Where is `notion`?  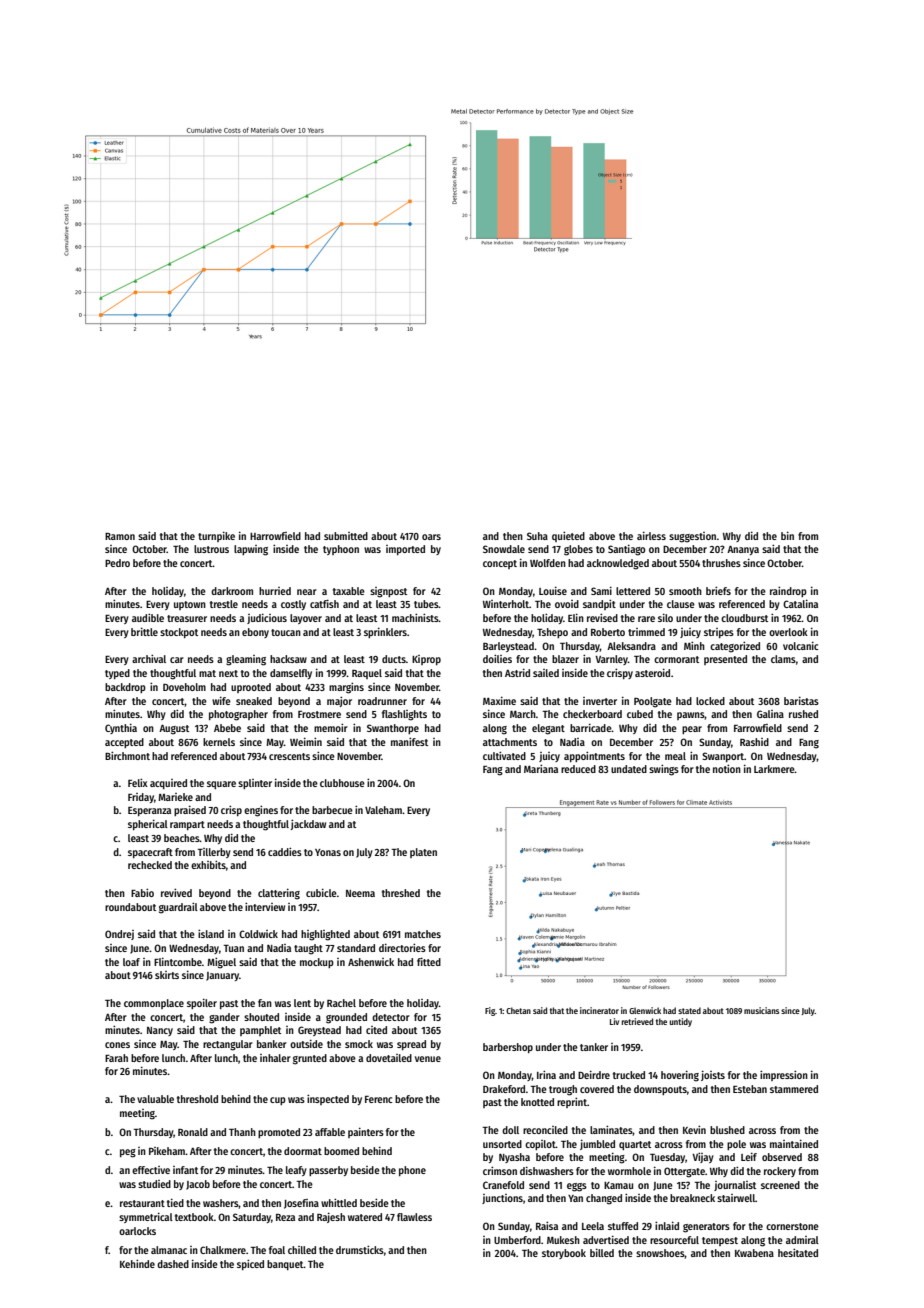
notion is located at coordinates (727, 768).
